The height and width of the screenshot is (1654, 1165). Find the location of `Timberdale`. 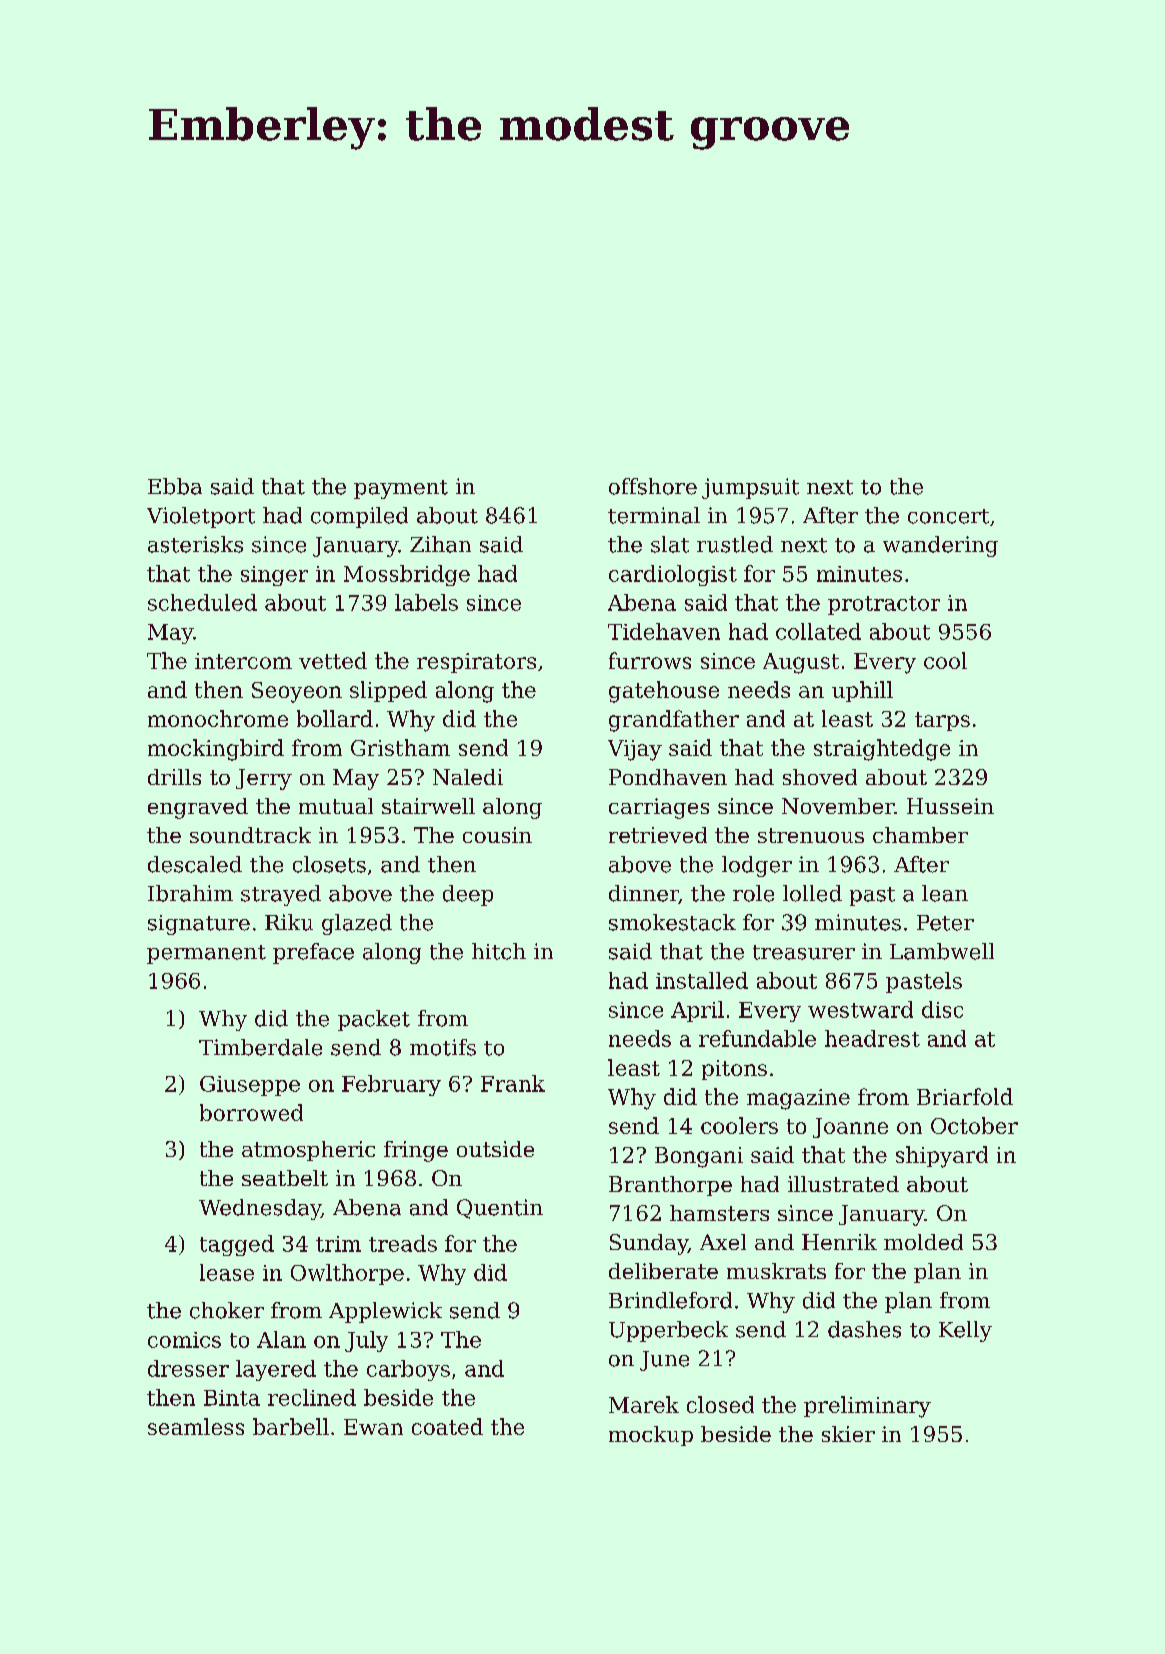

Timberdale is located at coordinates (260, 1047).
